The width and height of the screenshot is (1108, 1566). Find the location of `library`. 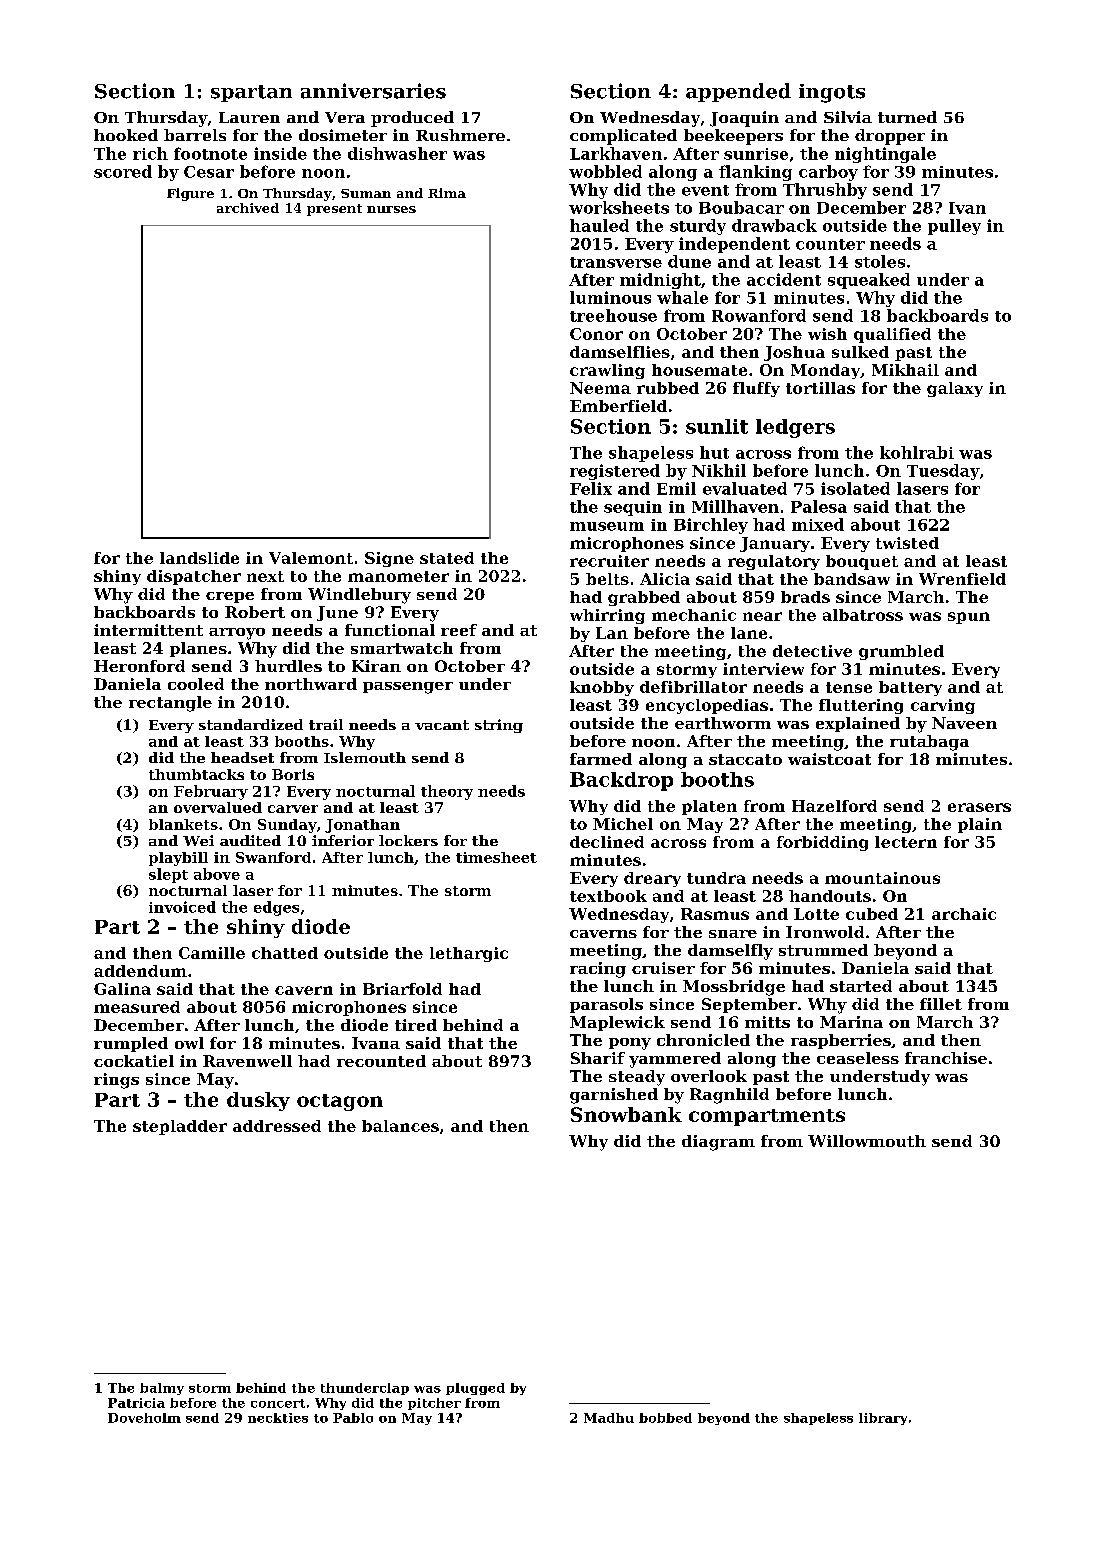

library is located at coordinates (883, 1419).
